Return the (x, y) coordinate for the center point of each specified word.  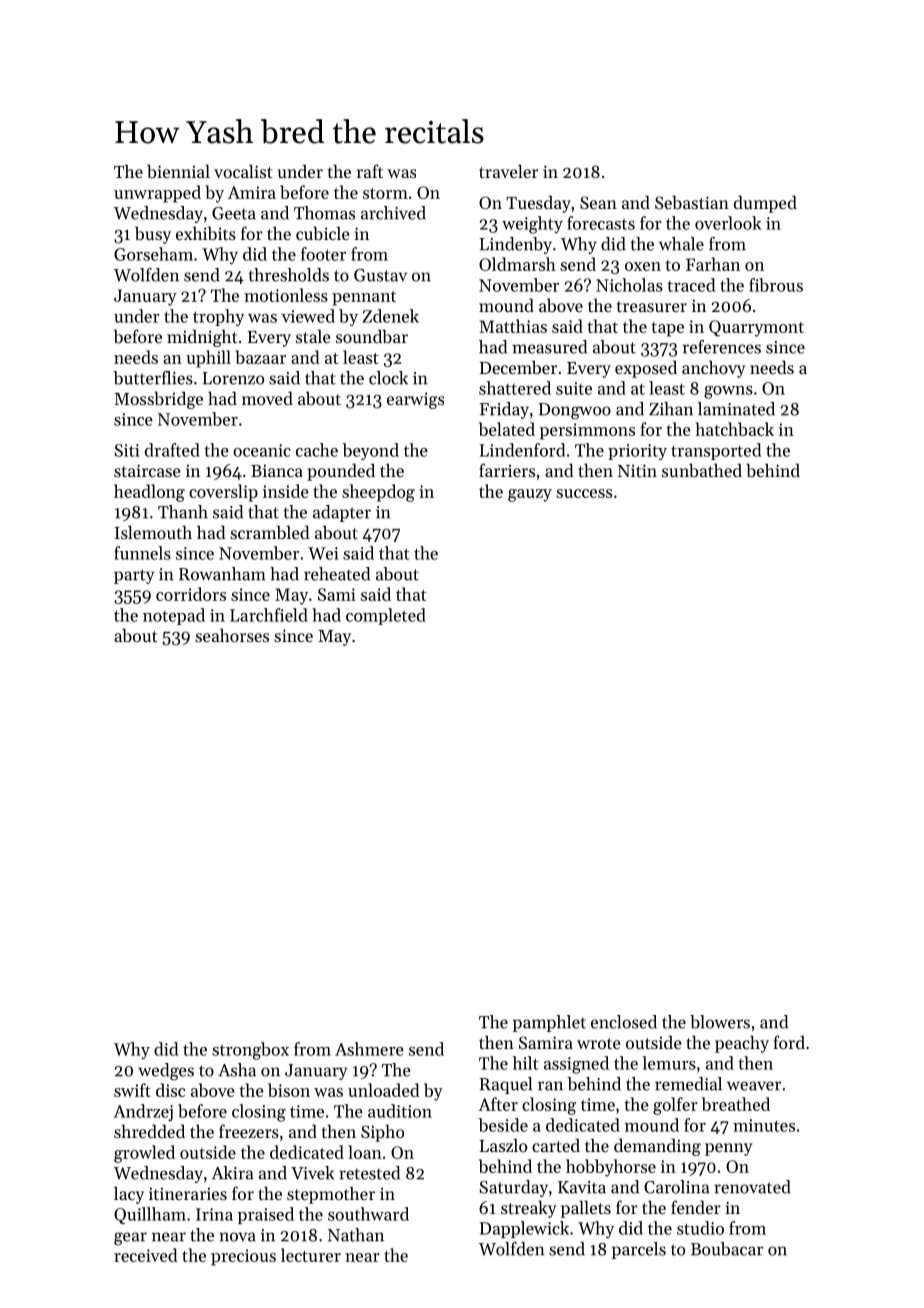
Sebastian (692, 202)
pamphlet (549, 1023)
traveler (508, 171)
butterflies (153, 378)
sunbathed (702, 470)
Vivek (312, 1173)
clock (388, 378)
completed (386, 616)
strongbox (250, 1051)
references (722, 347)
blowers (720, 1022)
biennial (178, 171)
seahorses (232, 635)
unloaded (384, 1090)
